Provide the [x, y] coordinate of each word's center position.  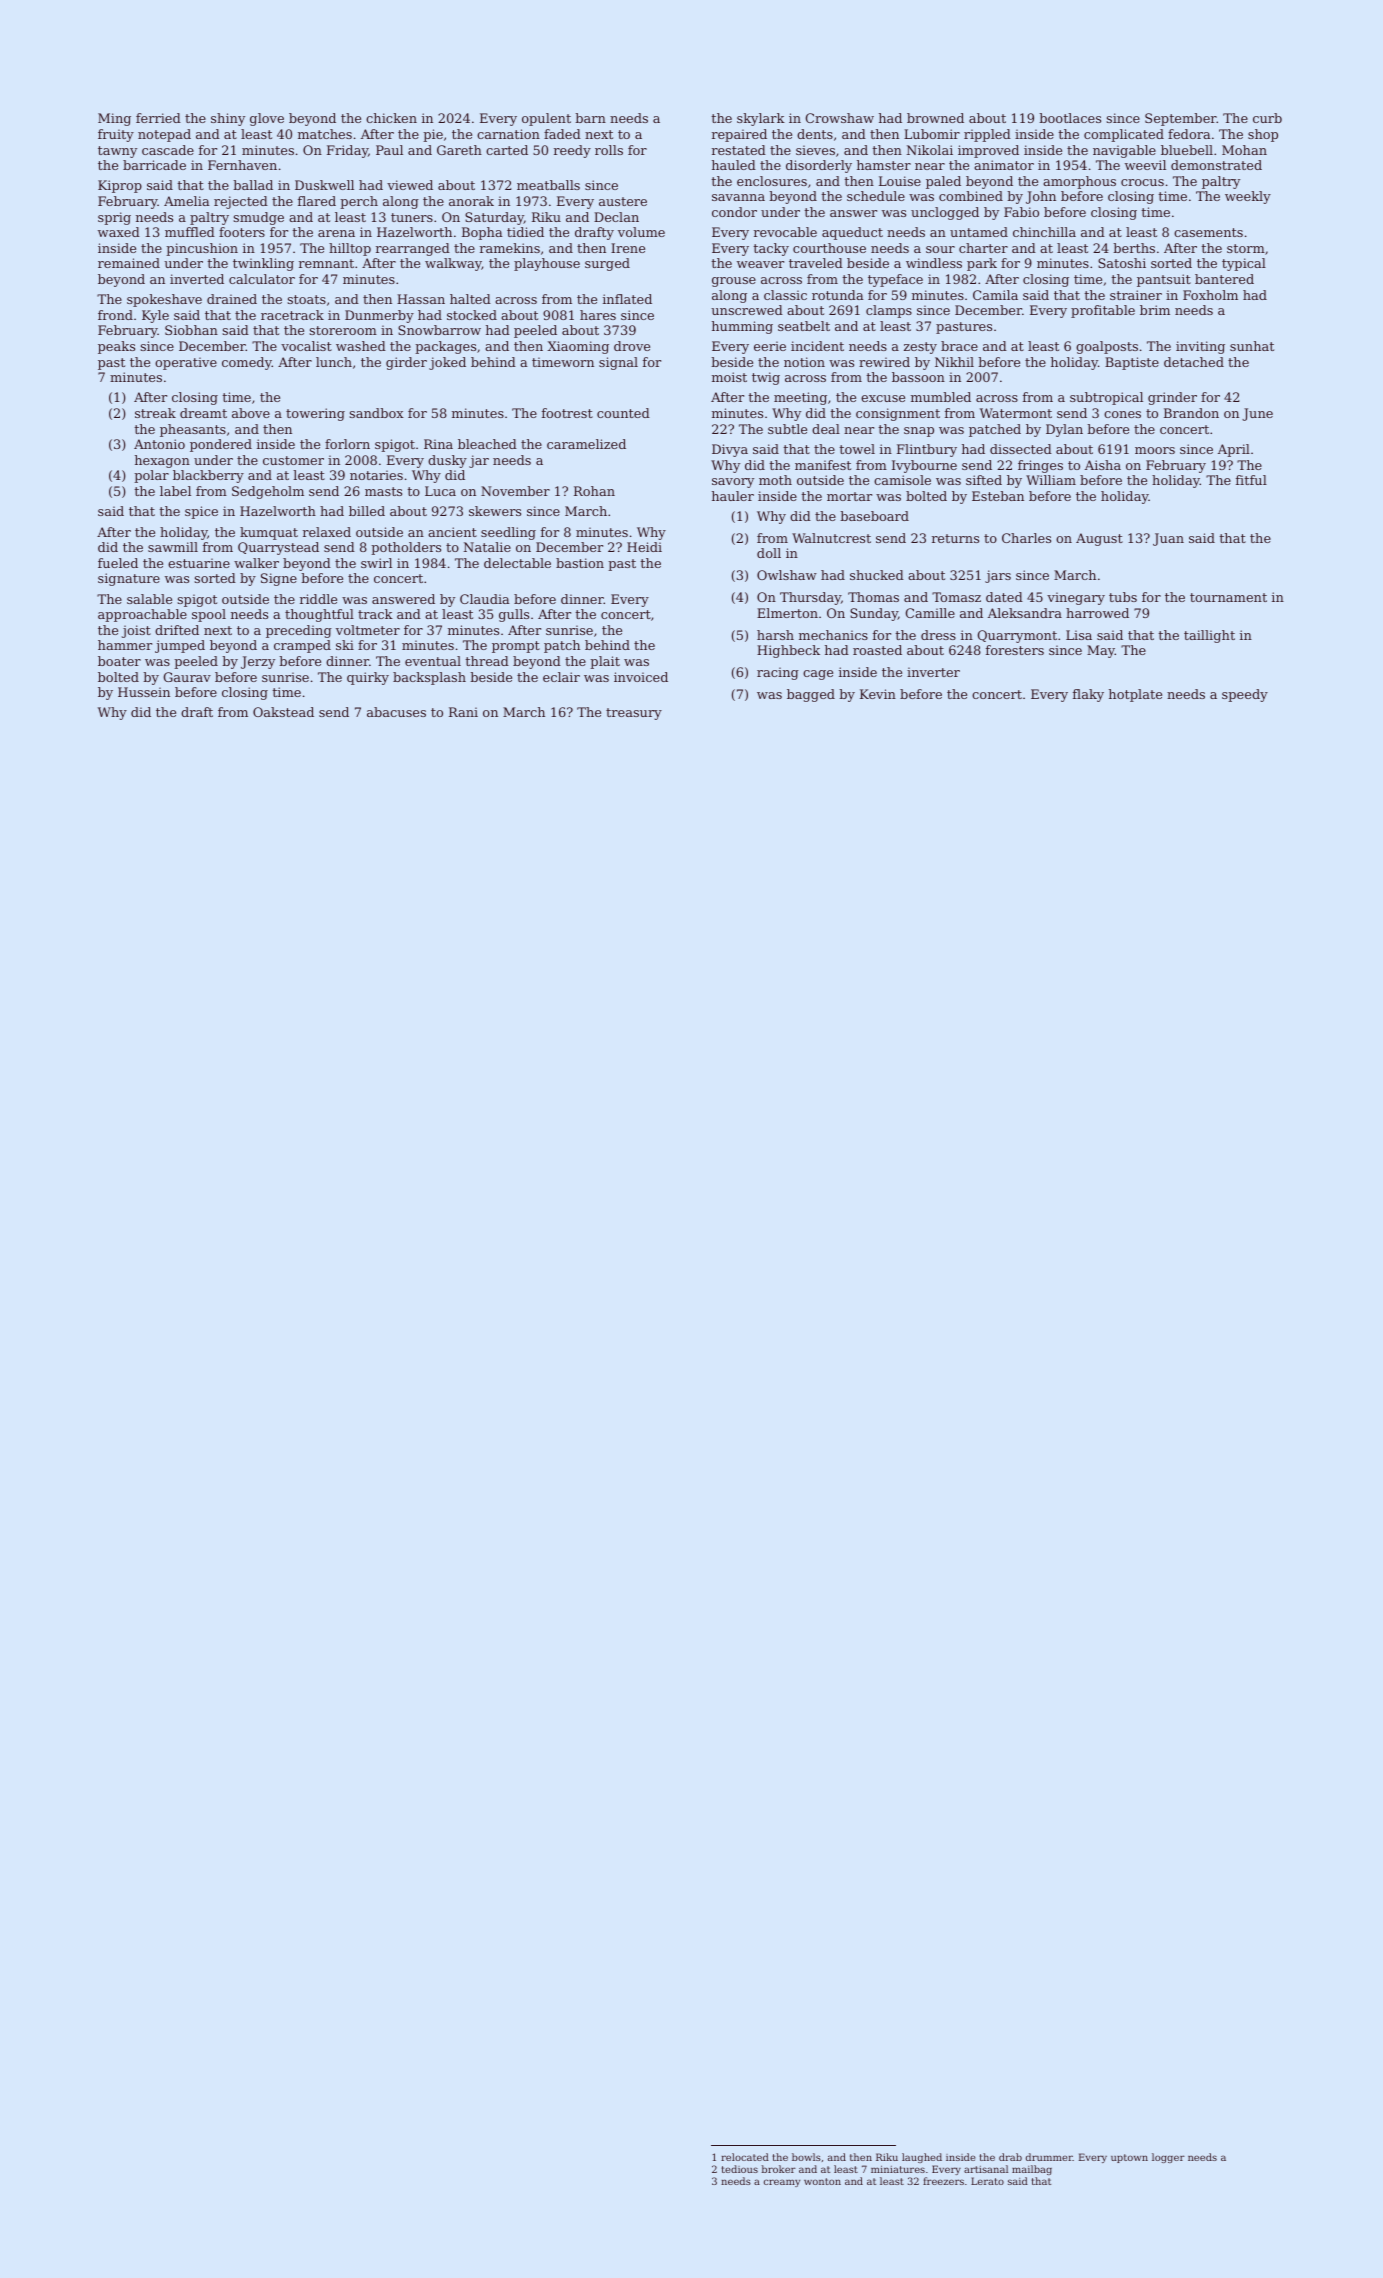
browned [935, 118]
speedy [1245, 695]
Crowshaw [840, 118]
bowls [806, 2157]
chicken [391, 118]
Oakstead [283, 712]
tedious [740, 2169]
